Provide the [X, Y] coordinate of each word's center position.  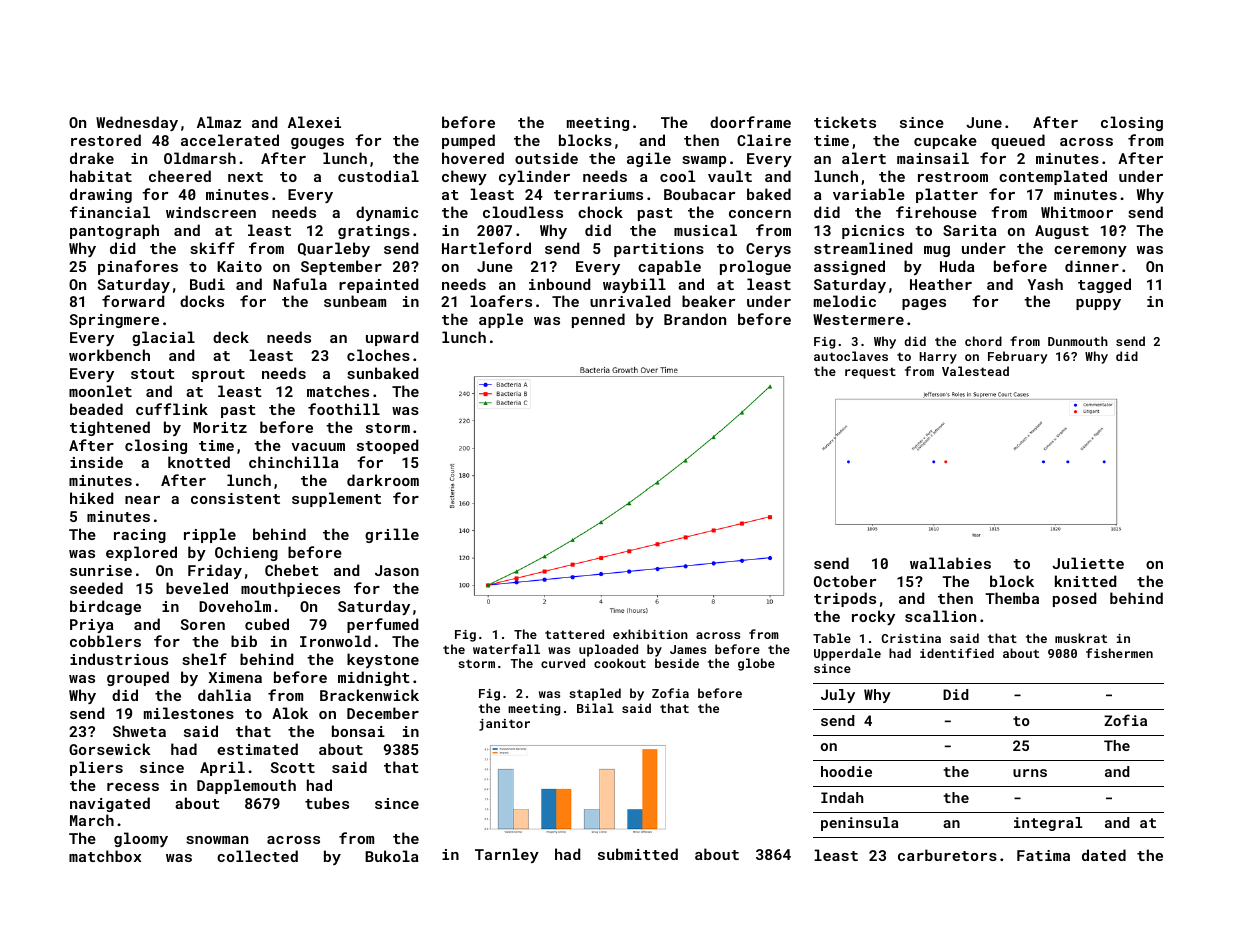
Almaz [219, 122]
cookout [620, 663]
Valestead [975, 371]
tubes [327, 803]
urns [1030, 773]
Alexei [314, 122]
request [870, 373]
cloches [378, 355]
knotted [199, 462]
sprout [218, 375]
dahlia [224, 695]
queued [1018, 141]
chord [983, 341]
